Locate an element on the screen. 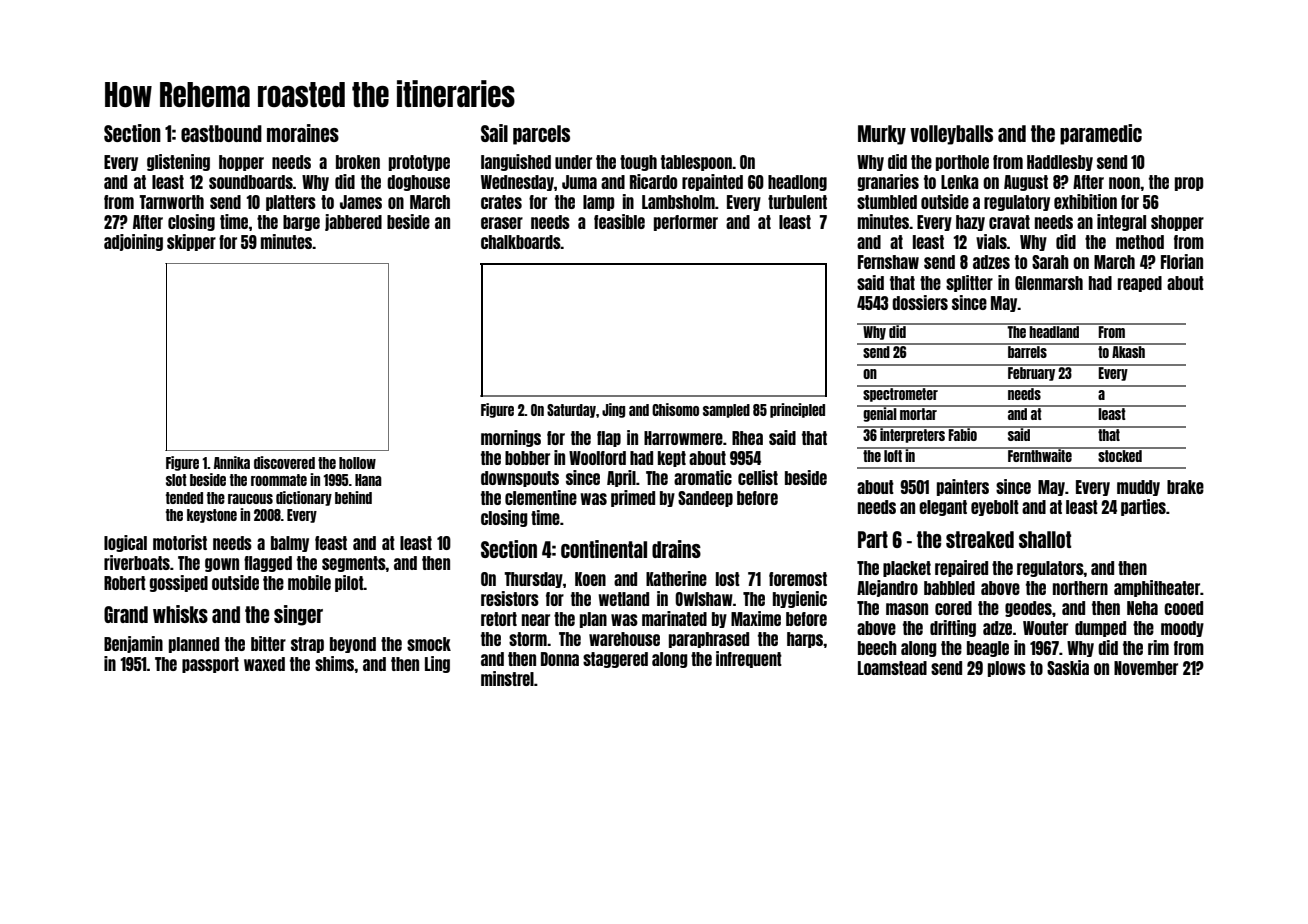 The image size is (1308, 924). jabbered is located at coordinates (353, 222).
